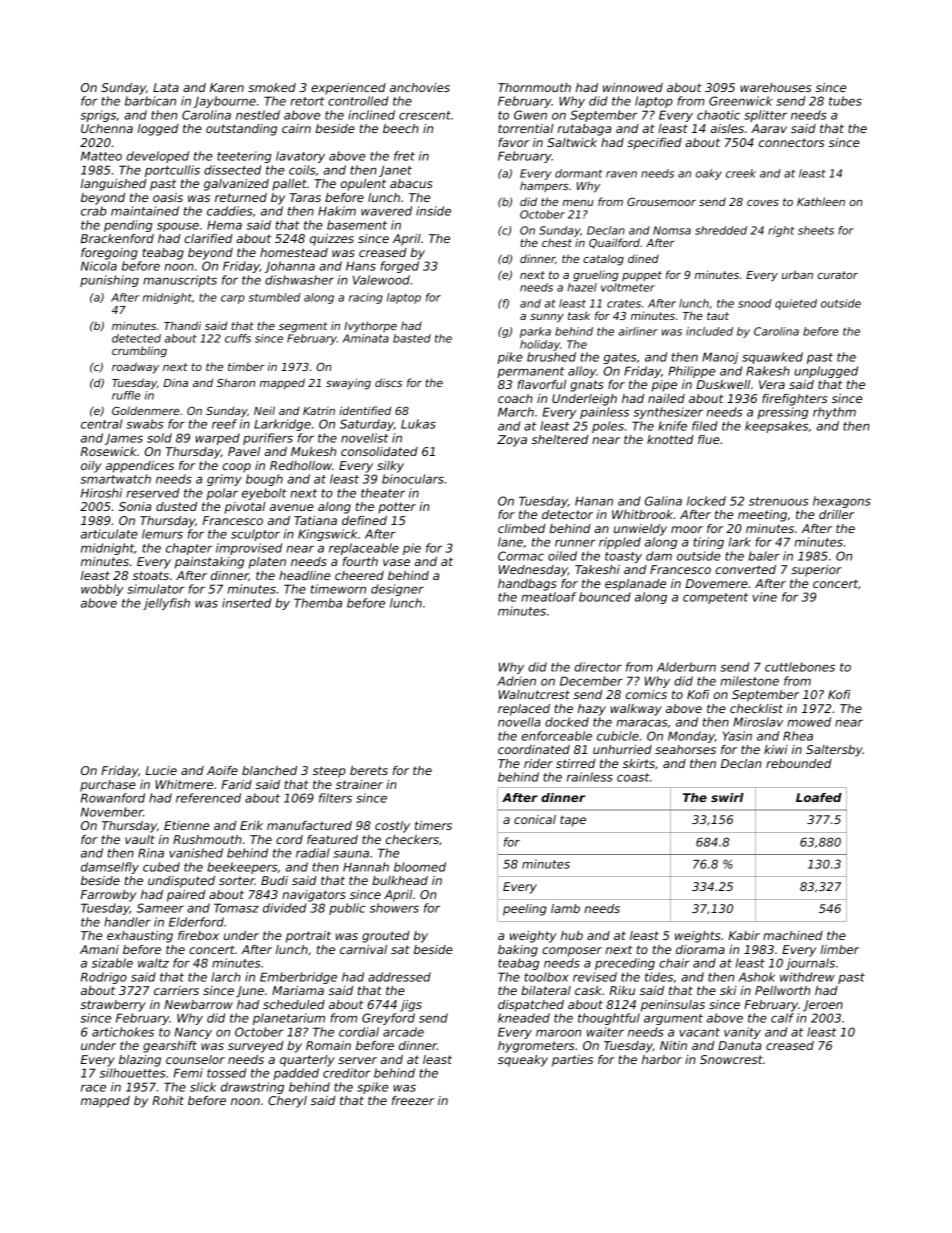 This document has height=1233, width=952. I want to click on Rowanford, so click(113, 798).
